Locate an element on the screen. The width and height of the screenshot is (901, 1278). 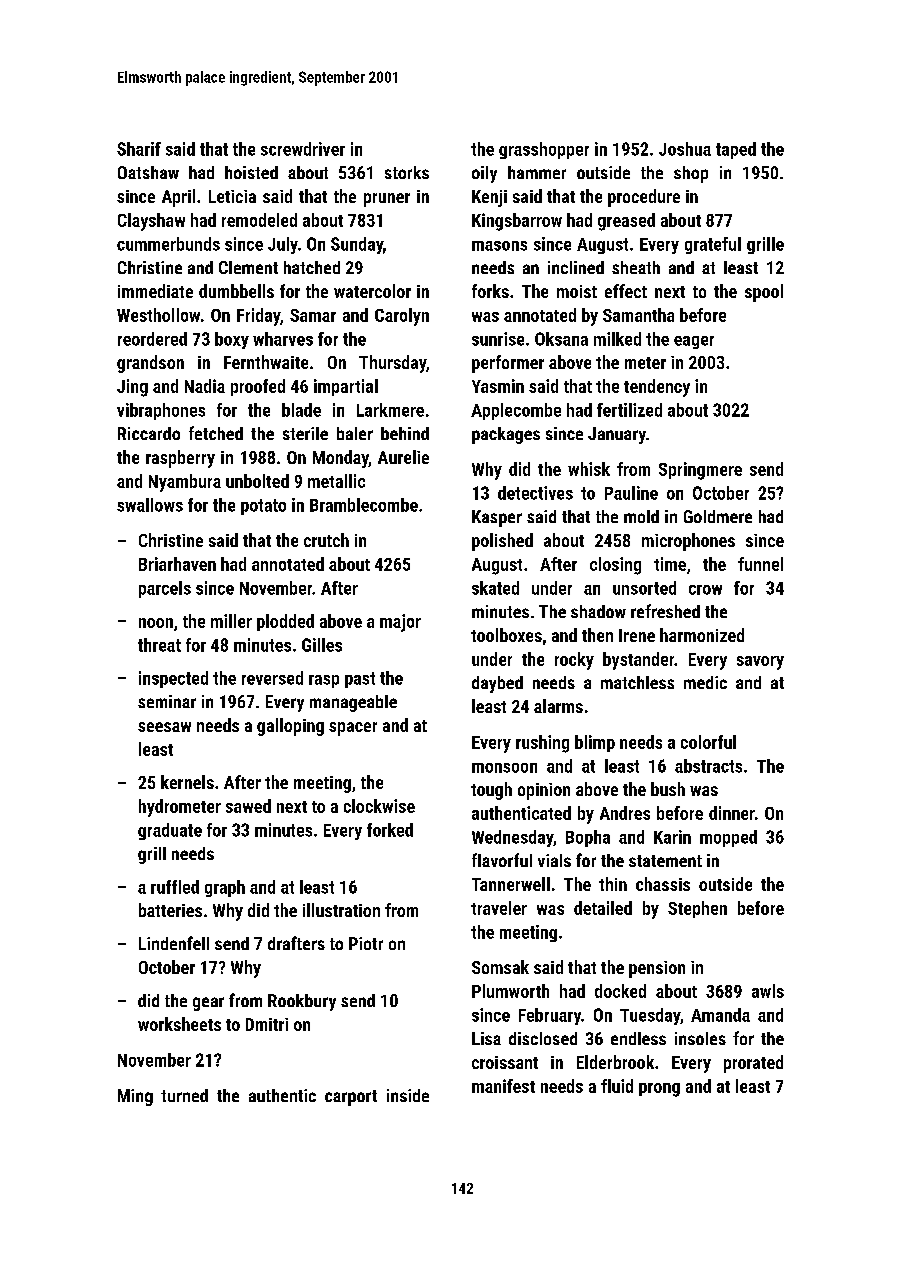
inspected is located at coordinates (173, 679).
